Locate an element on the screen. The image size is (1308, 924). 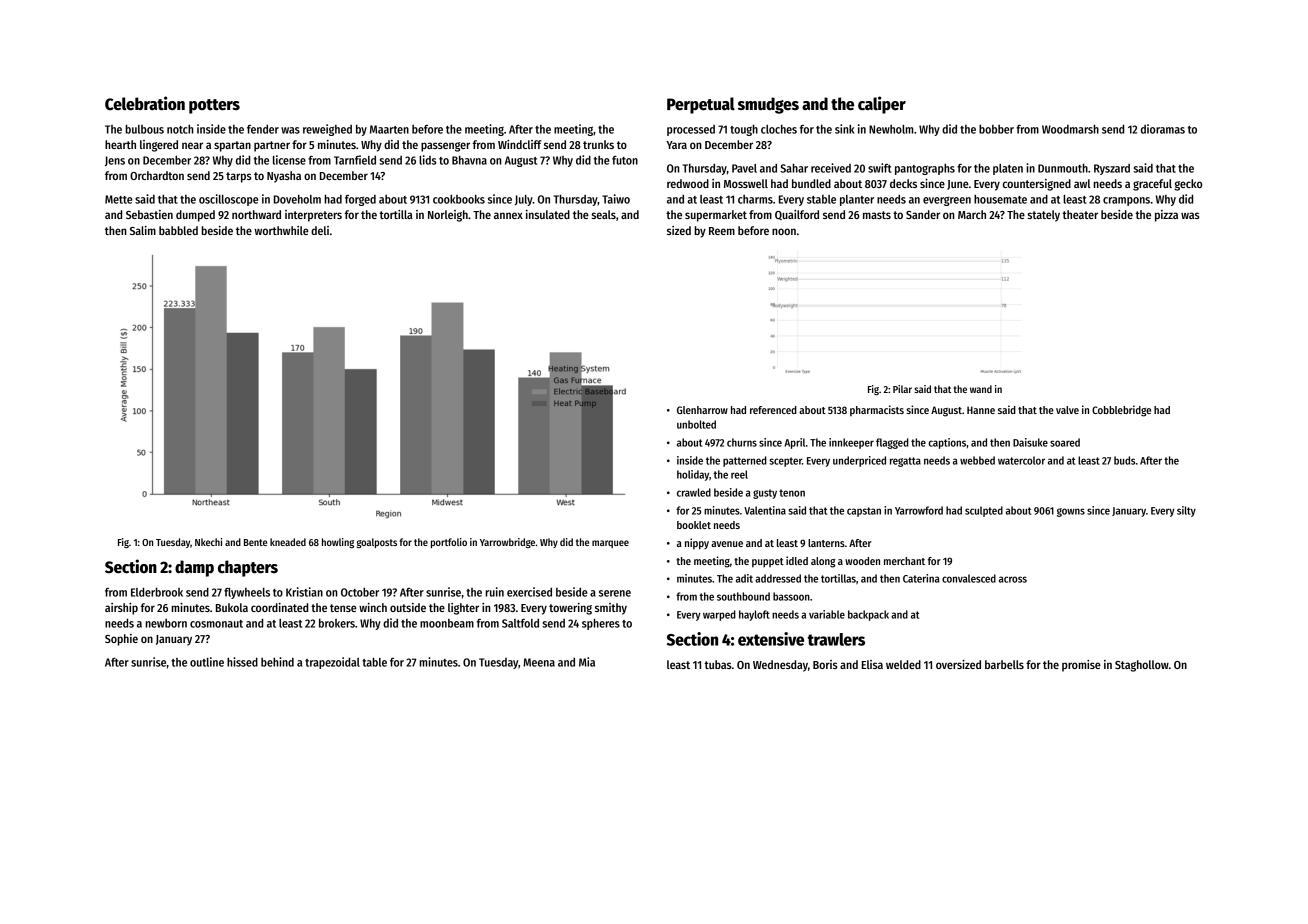
trunks is located at coordinates (598, 144).
